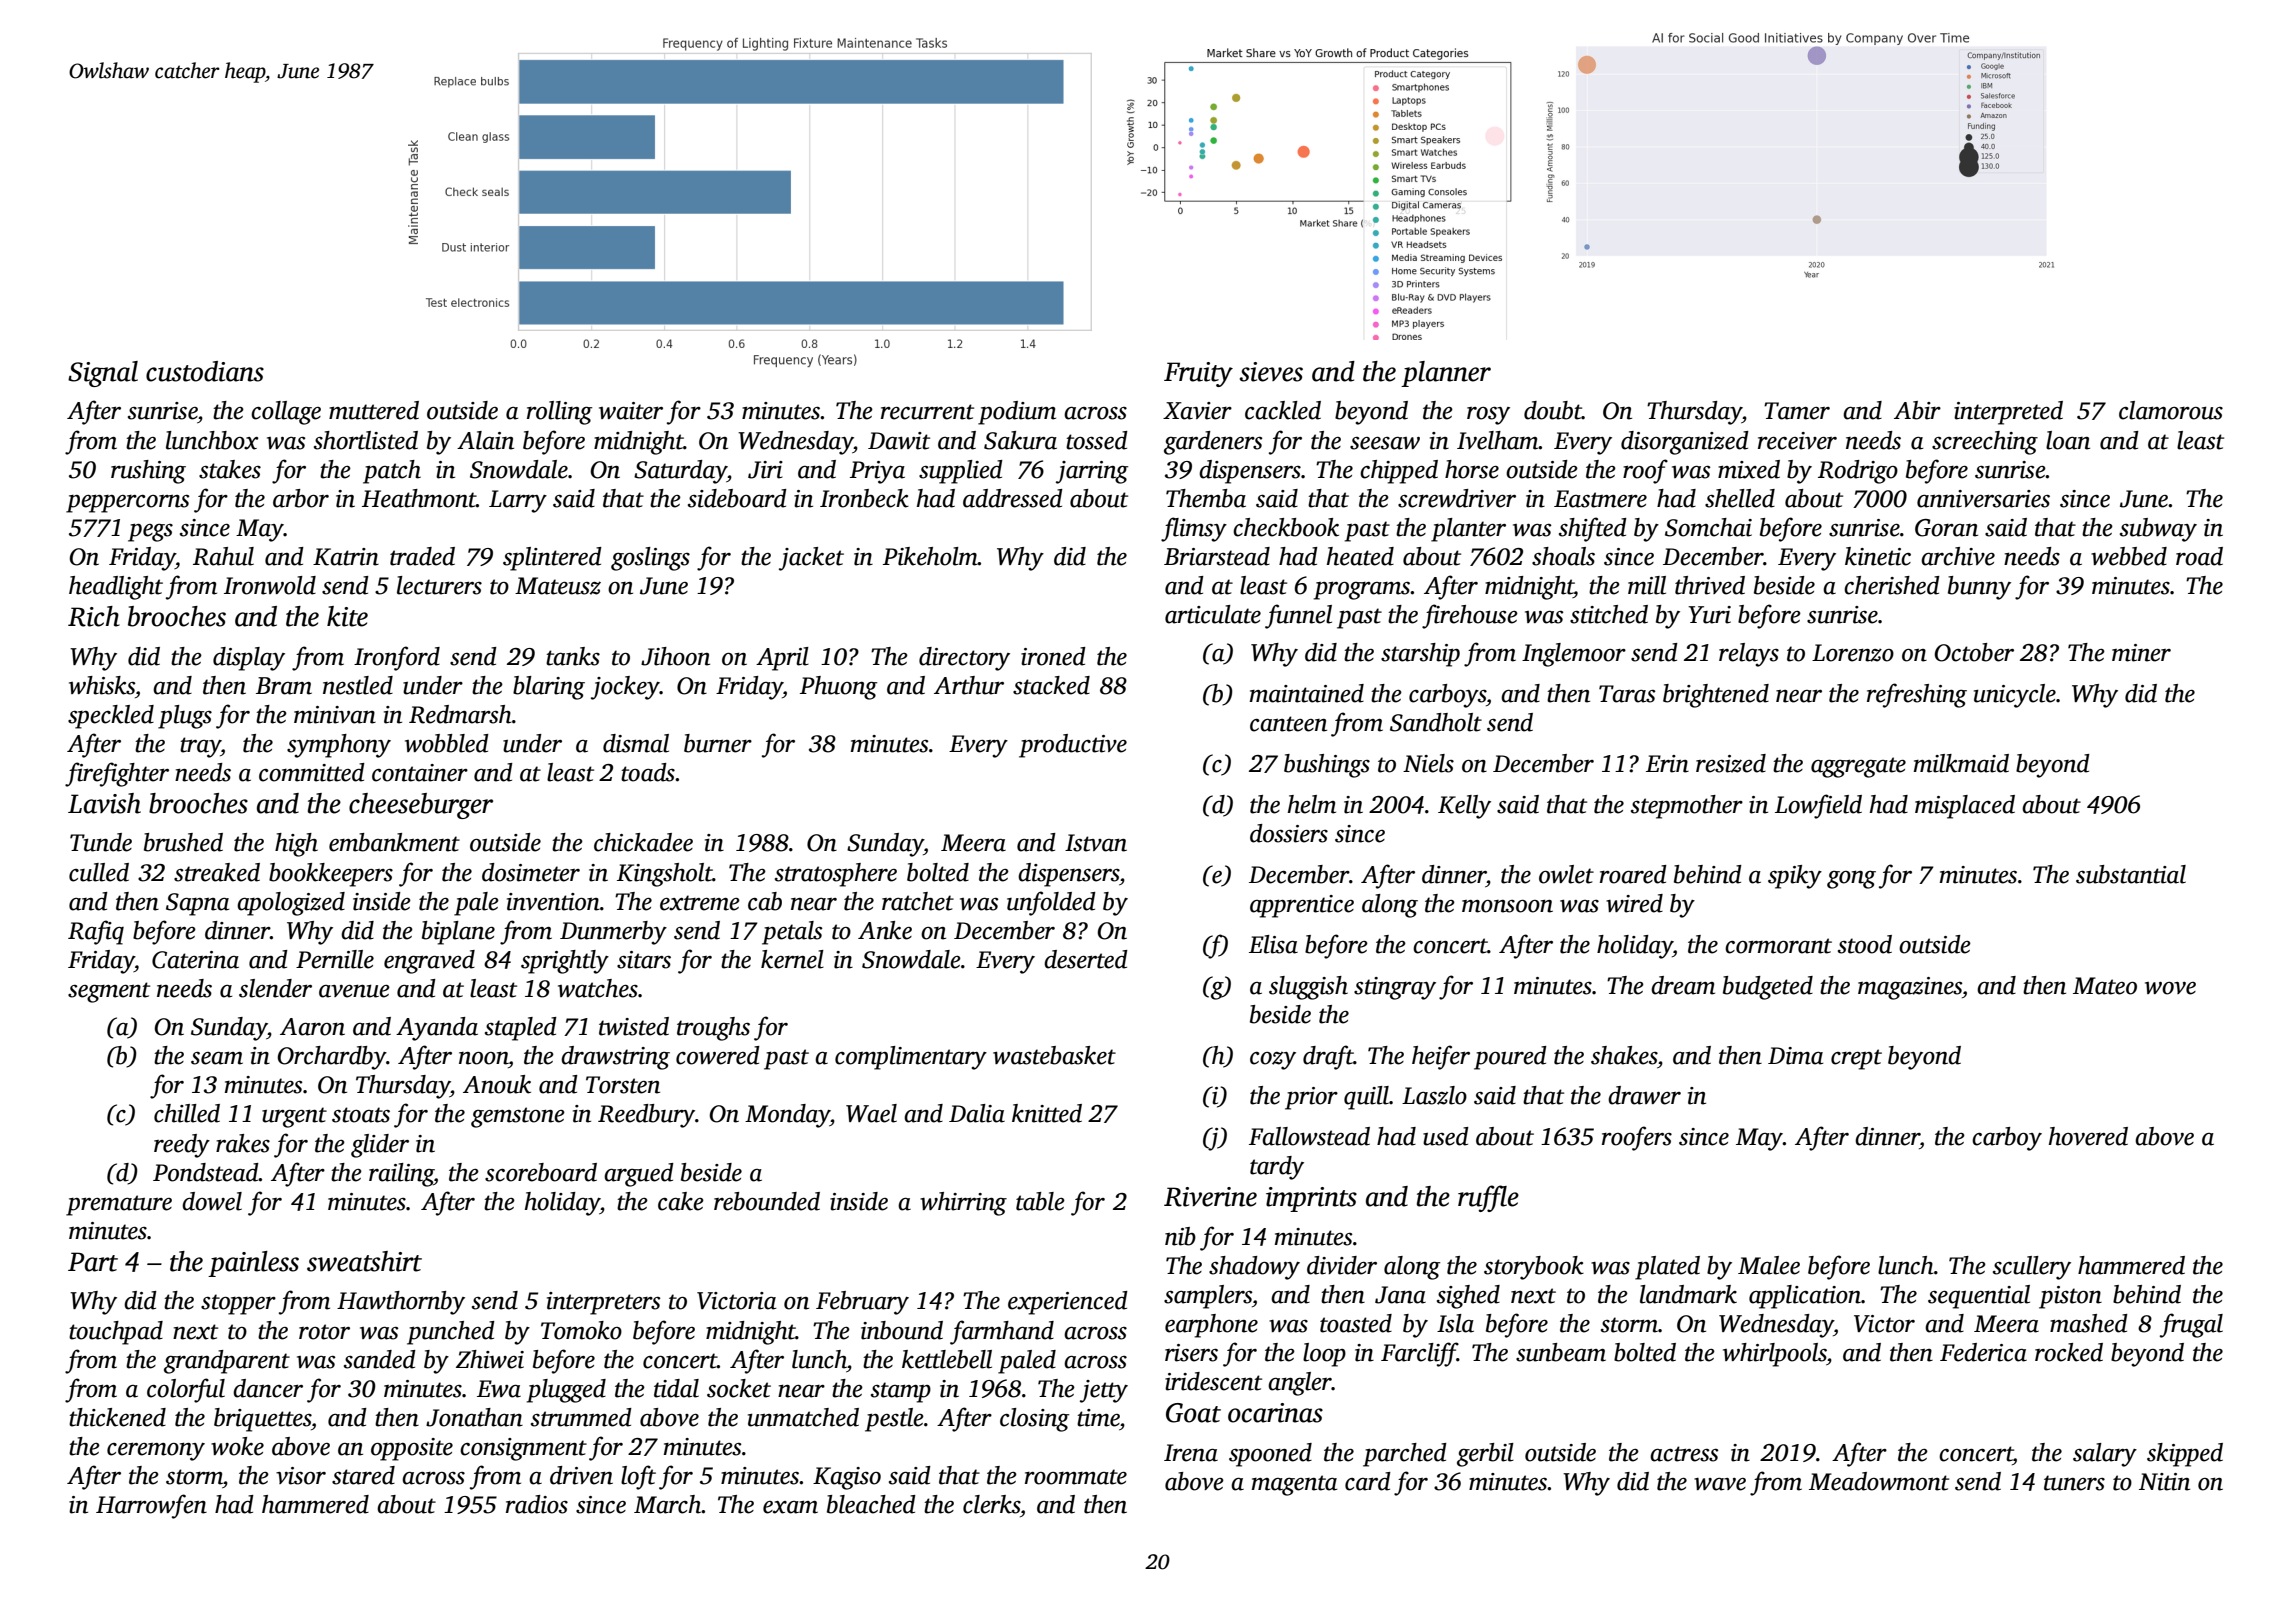 Image resolution: width=2292 pixels, height=1620 pixels. What do you see at coordinates (991, 1504) in the document?
I see `clerks` at bounding box center [991, 1504].
